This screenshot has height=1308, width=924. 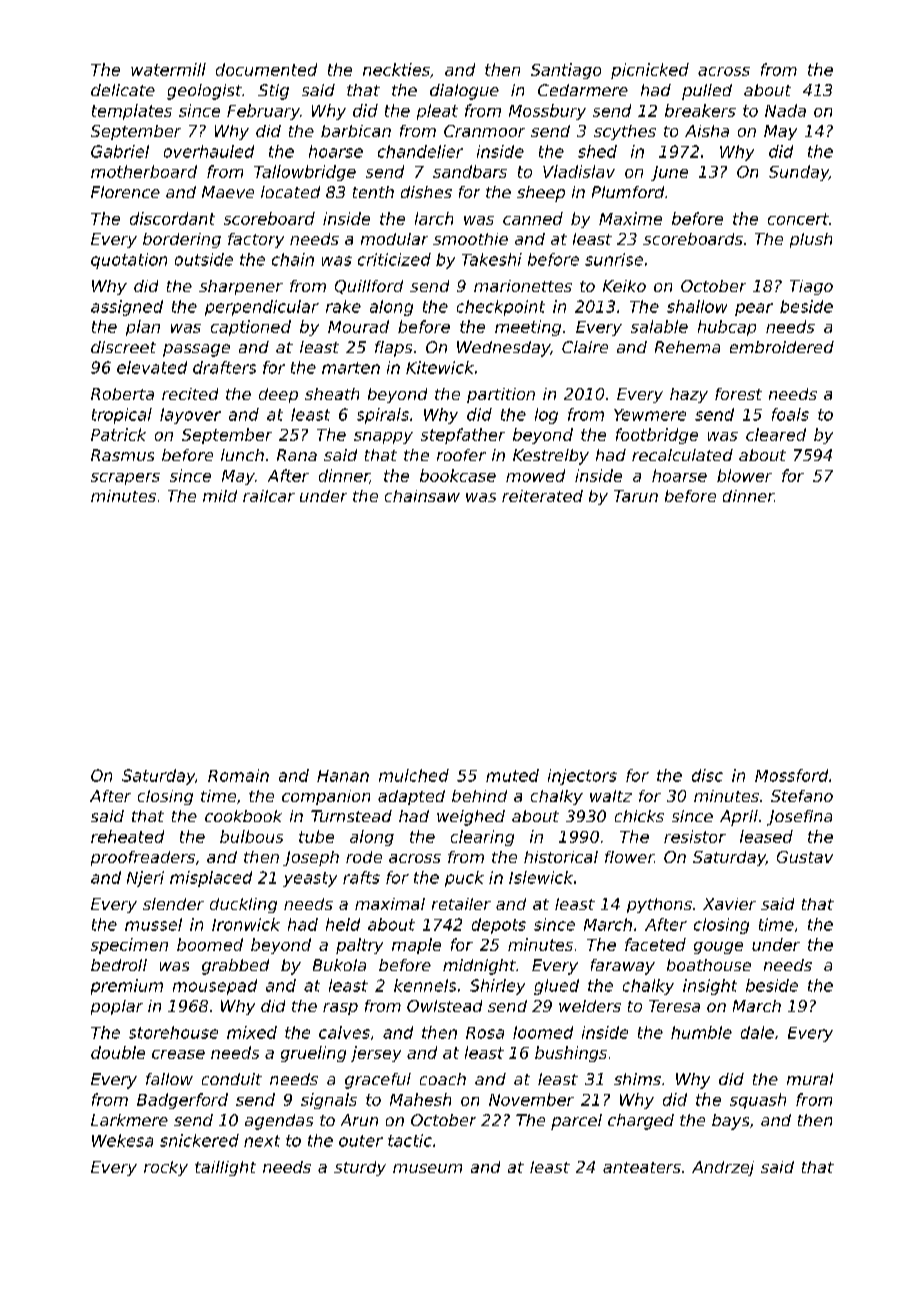 What do you see at coordinates (122, 1140) in the screenshot?
I see `Wekesa` at bounding box center [122, 1140].
